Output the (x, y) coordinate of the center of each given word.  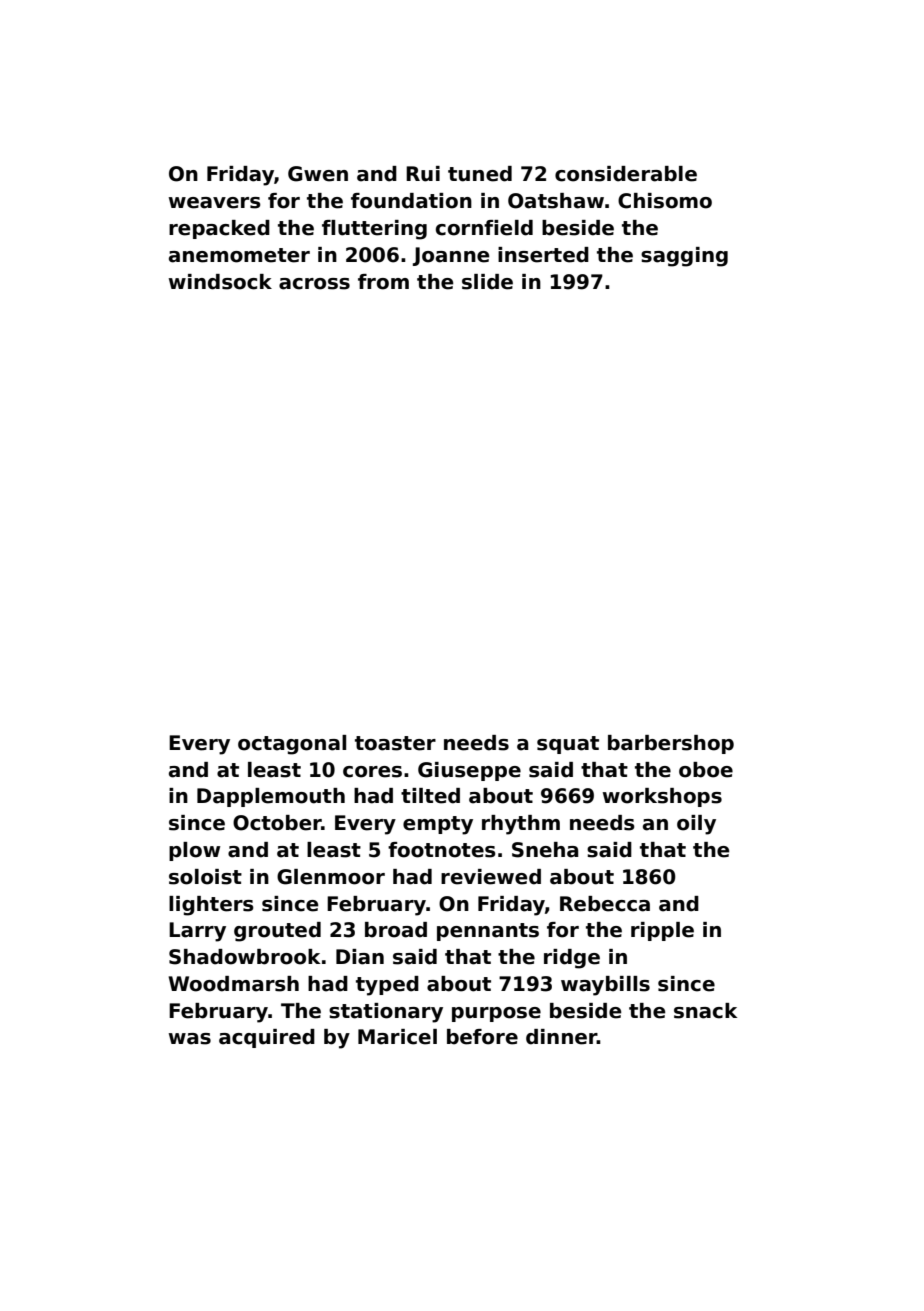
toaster (395, 743)
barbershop (671, 744)
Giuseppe (469, 771)
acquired (267, 1038)
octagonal (292, 745)
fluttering (374, 230)
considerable (626, 174)
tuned (480, 174)
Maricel (397, 1037)
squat (568, 745)
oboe (706, 770)
